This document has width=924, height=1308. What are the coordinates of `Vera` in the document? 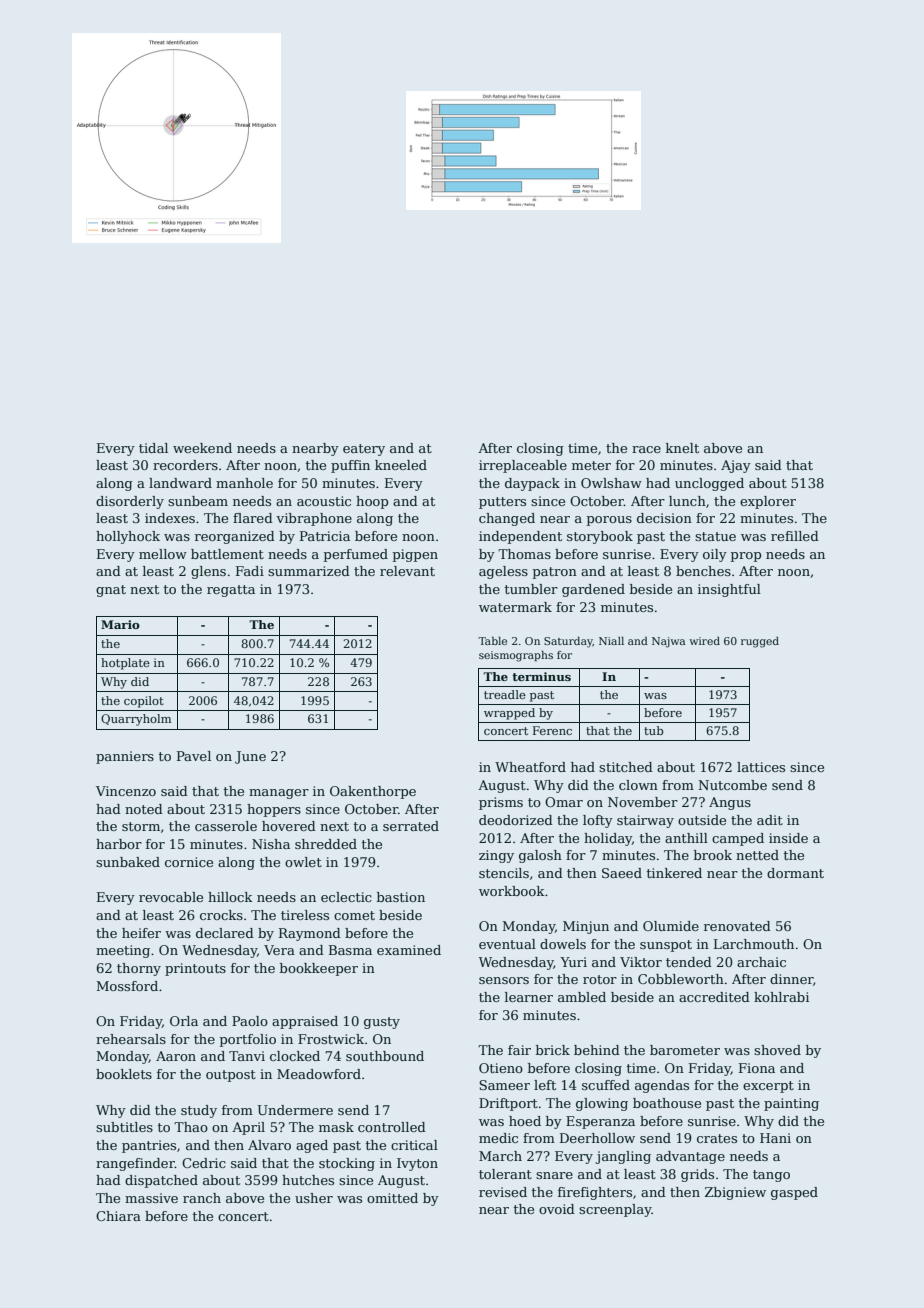 It's located at (279, 950).
